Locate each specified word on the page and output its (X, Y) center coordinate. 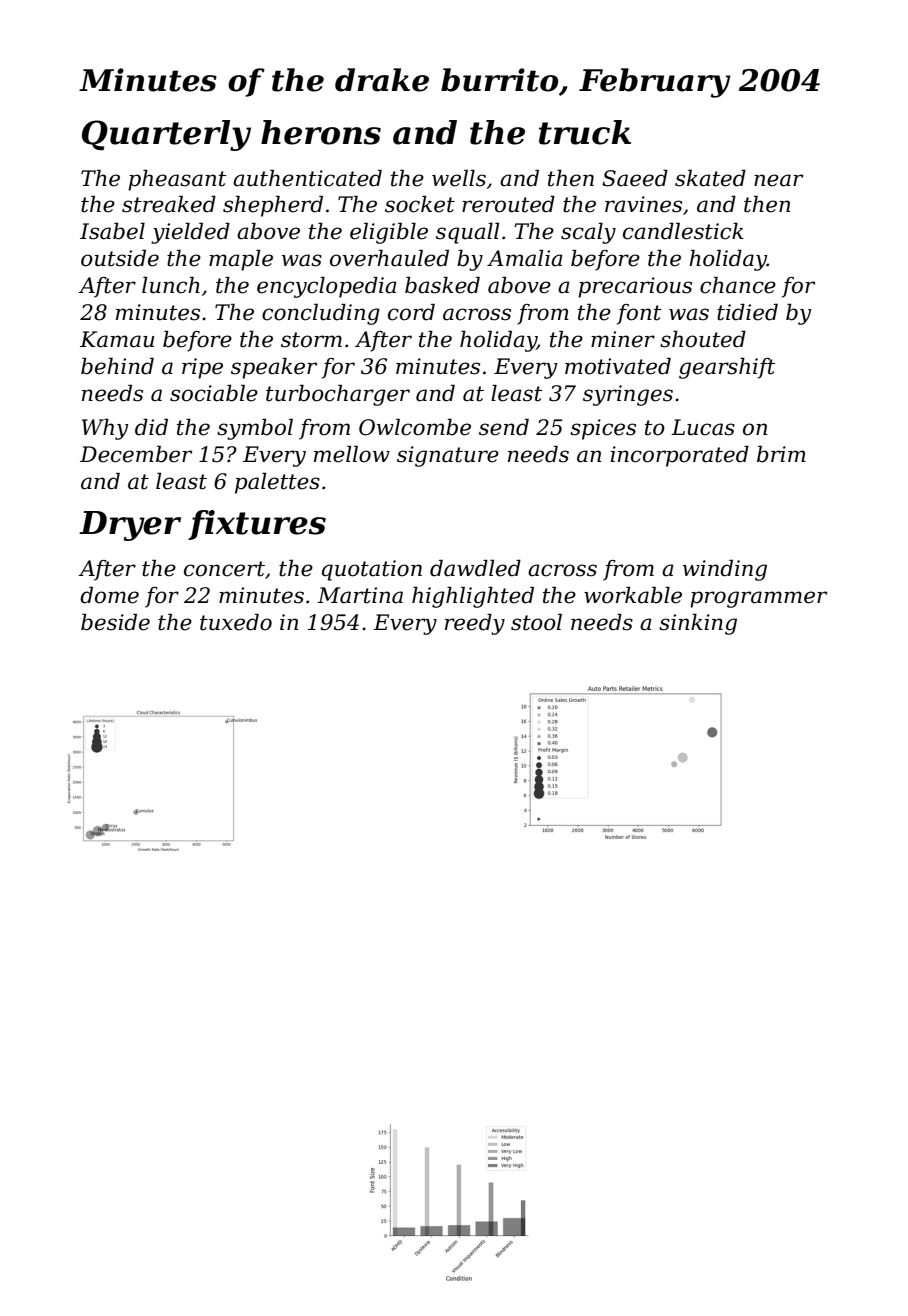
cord (411, 312)
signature (448, 456)
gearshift (727, 368)
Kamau (117, 339)
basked (442, 285)
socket (420, 204)
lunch (171, 285)
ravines (643, 204)
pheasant (177, 180)
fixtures (257, 525)
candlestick (683, 231)
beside (115, 622)
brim (781, 454)
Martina (360, 595)
